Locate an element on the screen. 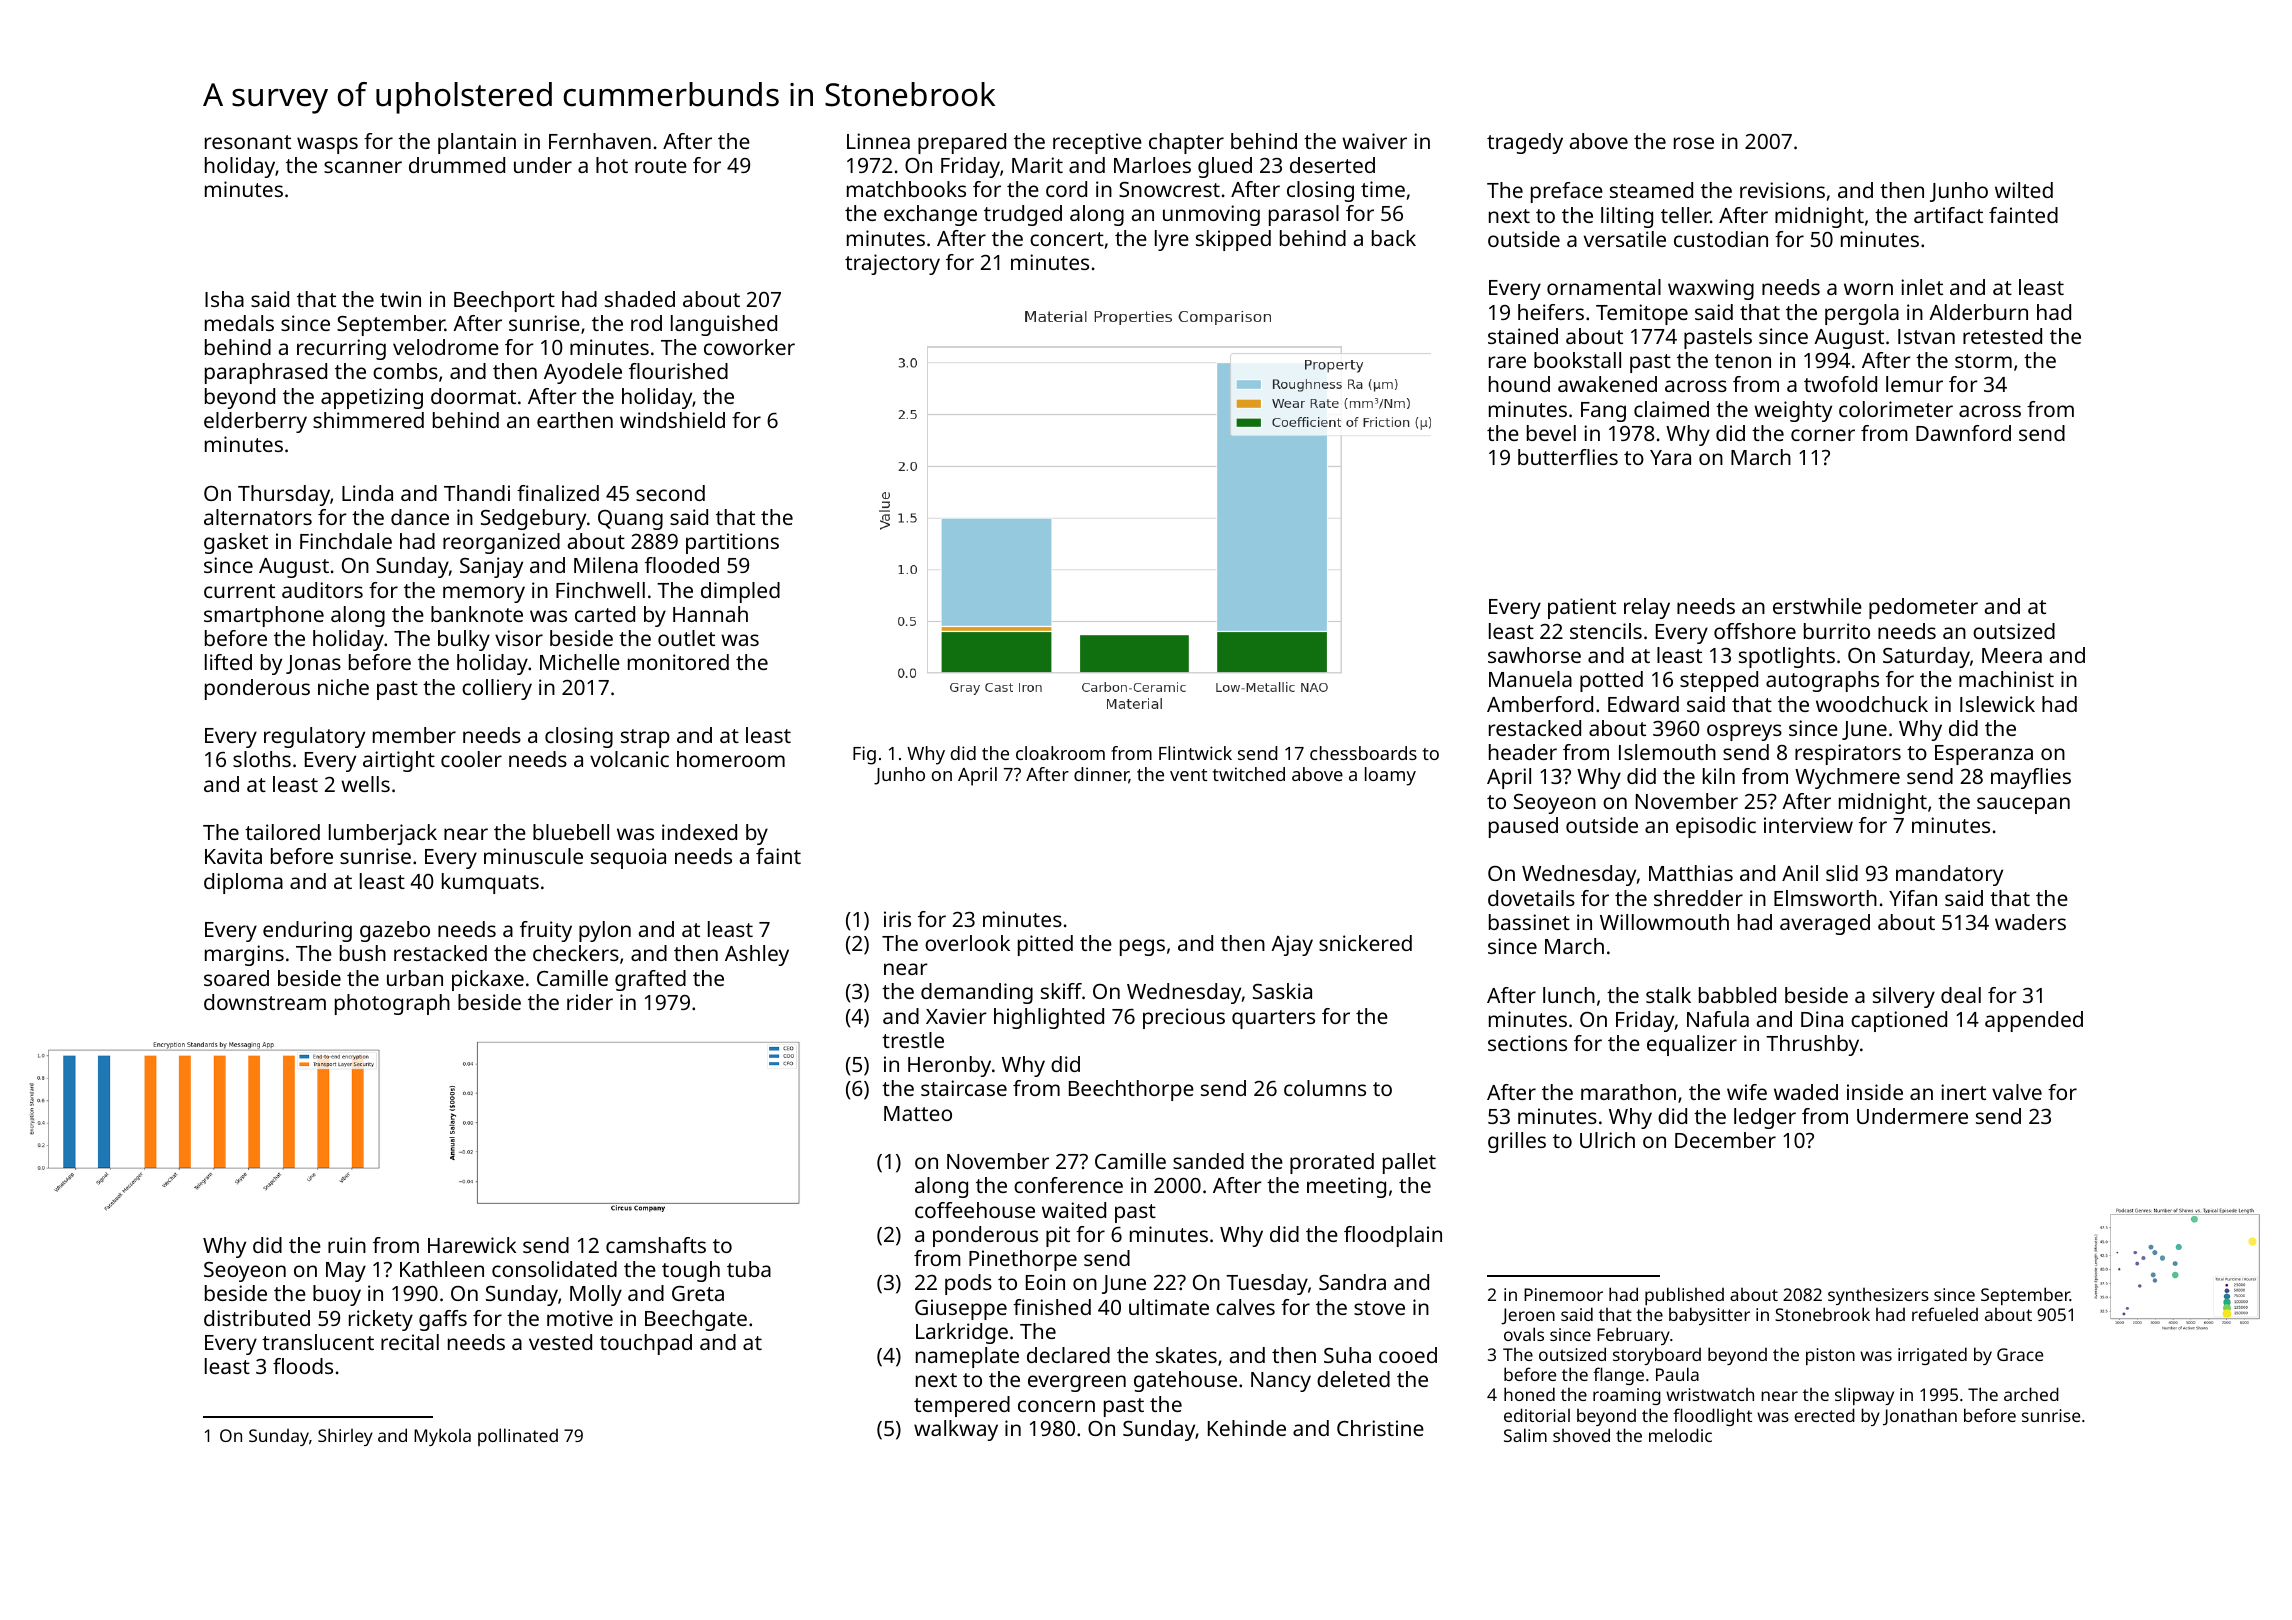 This screenshot has width=2292, height=1620. downstream is located at coordinates (265, 1002).
